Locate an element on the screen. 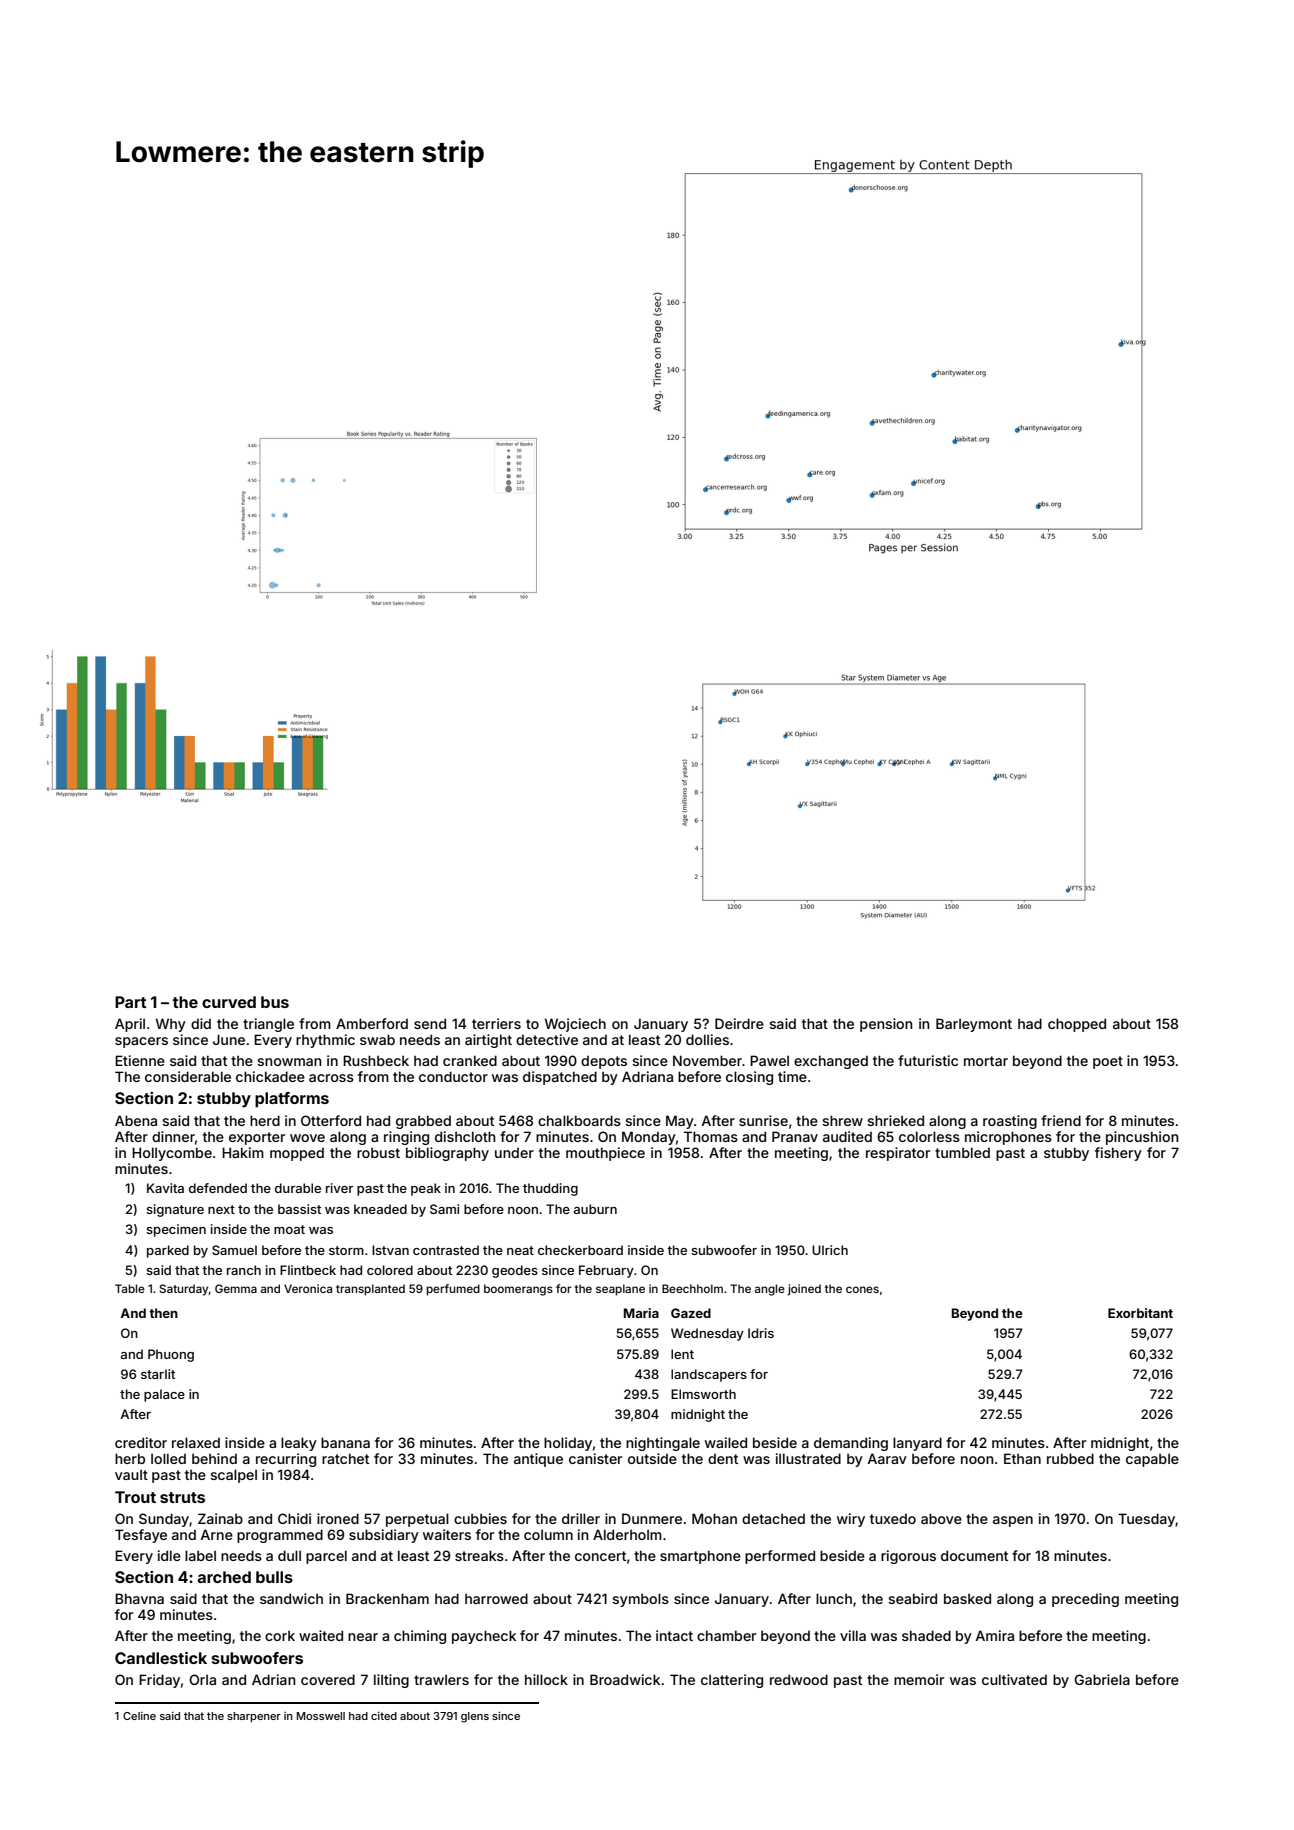  Exorbitant is located at coordinates (1140, 1313).
